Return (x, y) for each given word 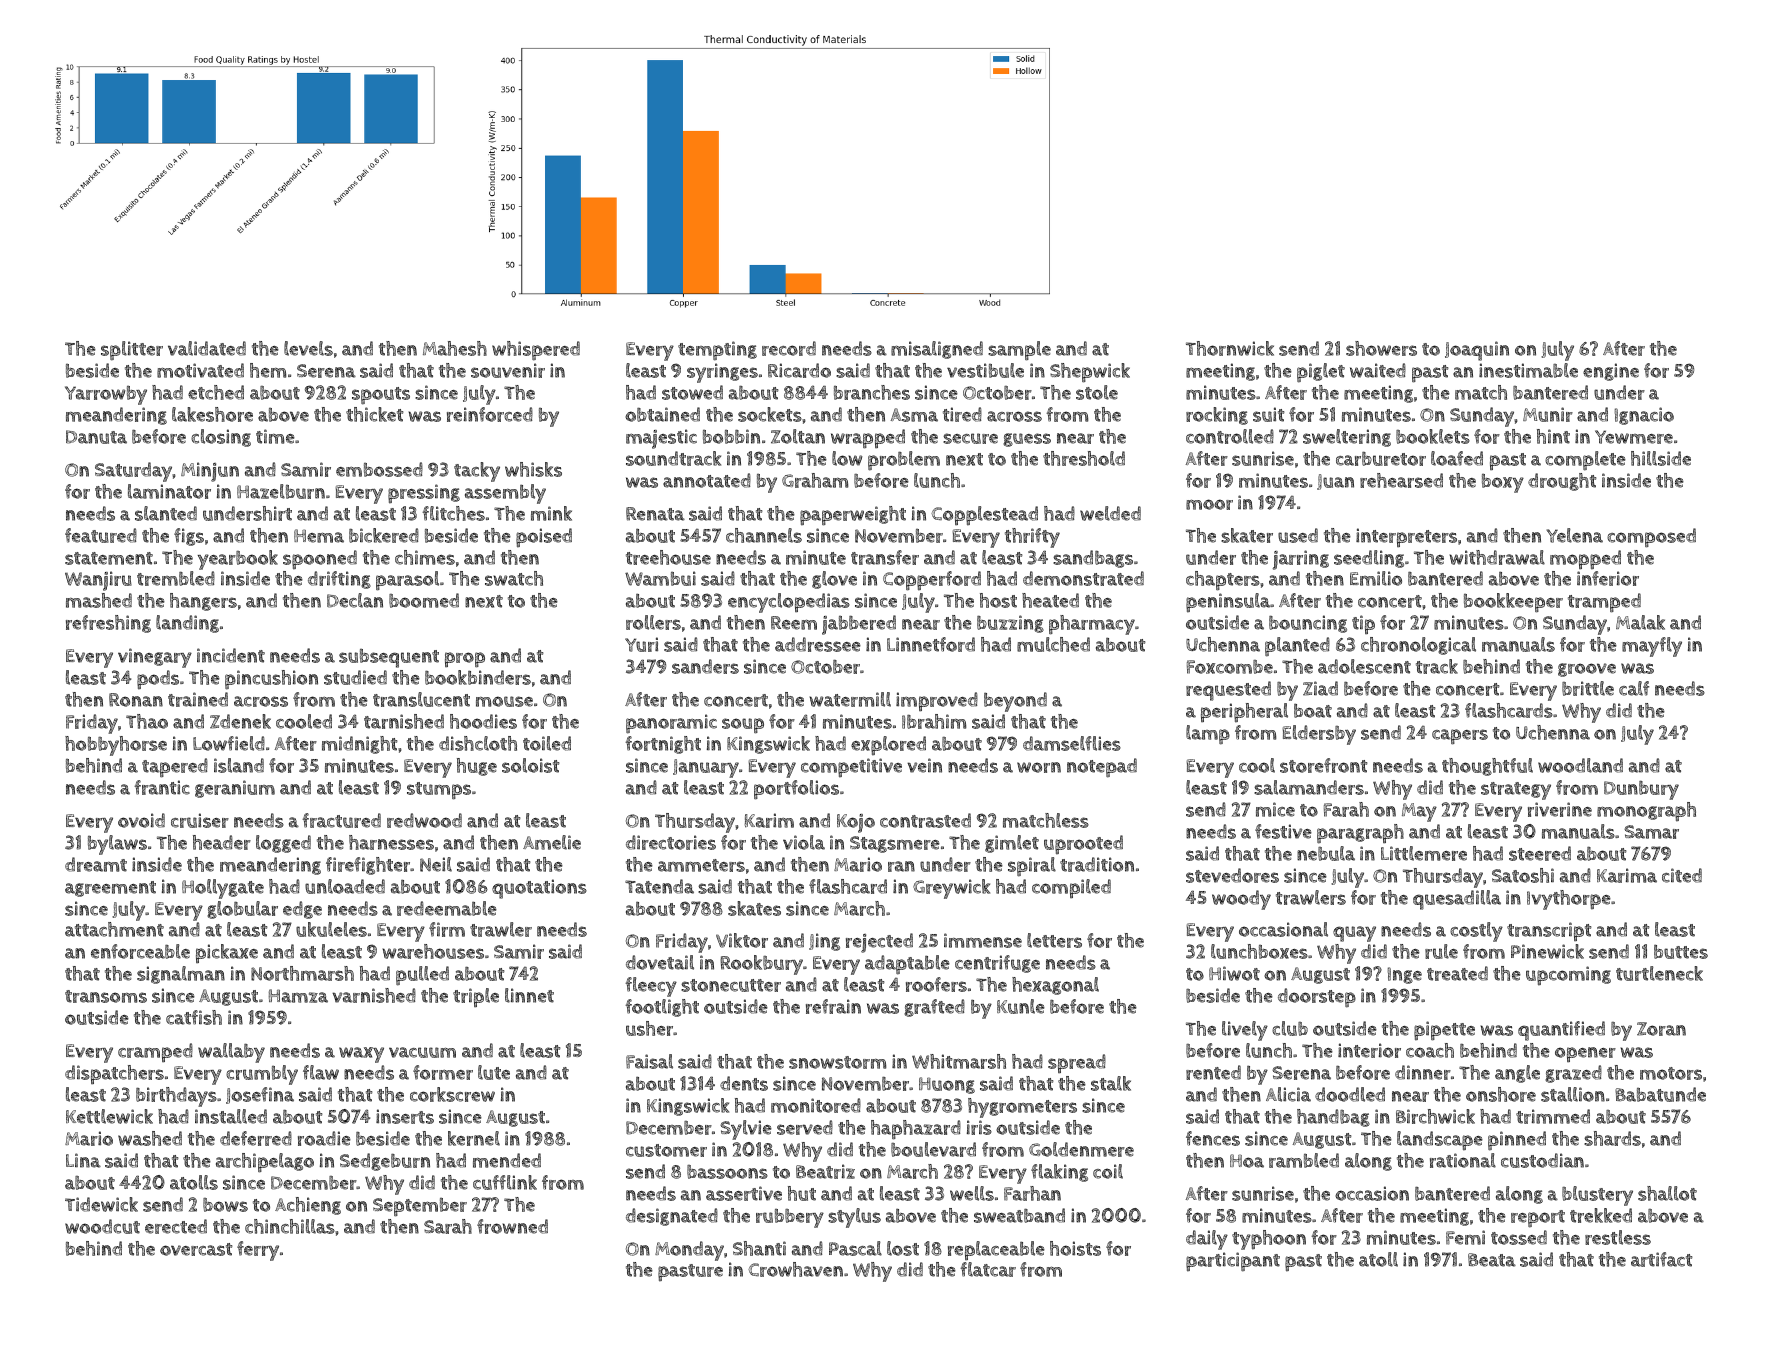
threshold (1084, 458)
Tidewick (101, 1204)
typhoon (1269, 1240)
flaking (1059, 1173)
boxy (1503, 483)
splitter (132, 351)
